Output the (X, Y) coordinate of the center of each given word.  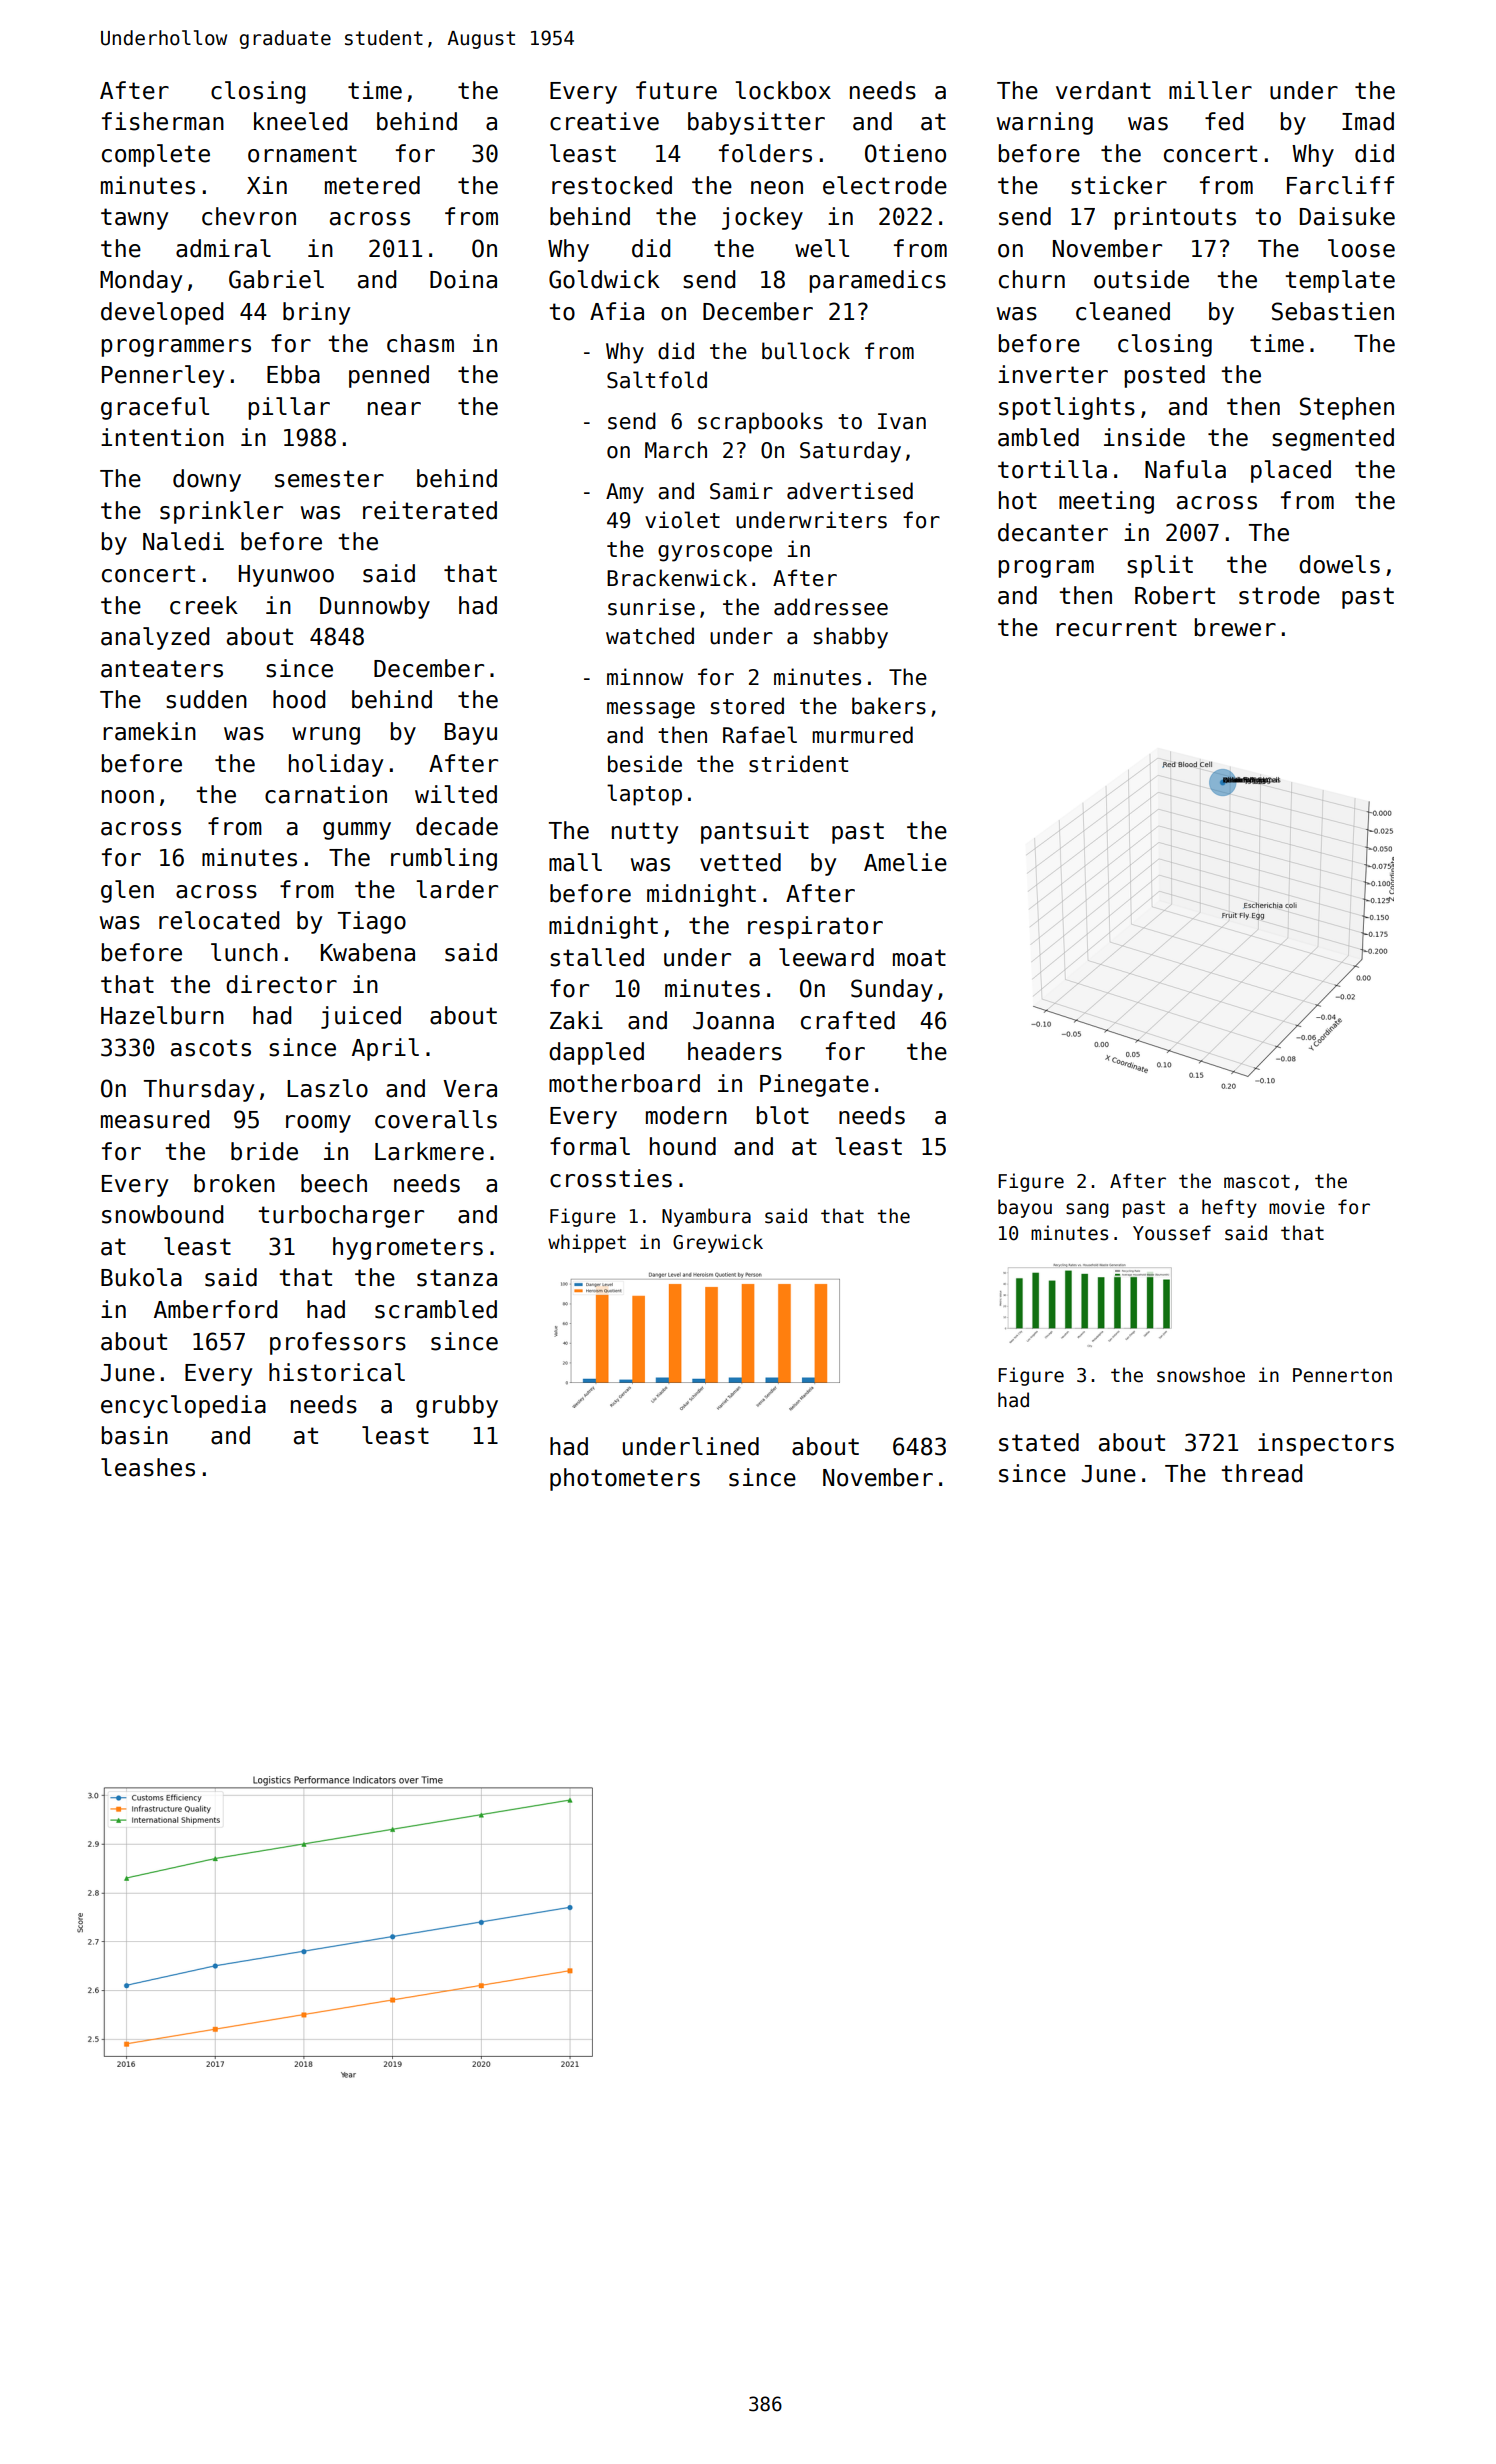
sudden (206, 699)
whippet (587, 1243)
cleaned (1123, 311)
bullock (806, 351)
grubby (457, 1406)
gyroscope (715, 553)
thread (1261, 1473)
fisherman (163, 121)
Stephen (1347, 408)
